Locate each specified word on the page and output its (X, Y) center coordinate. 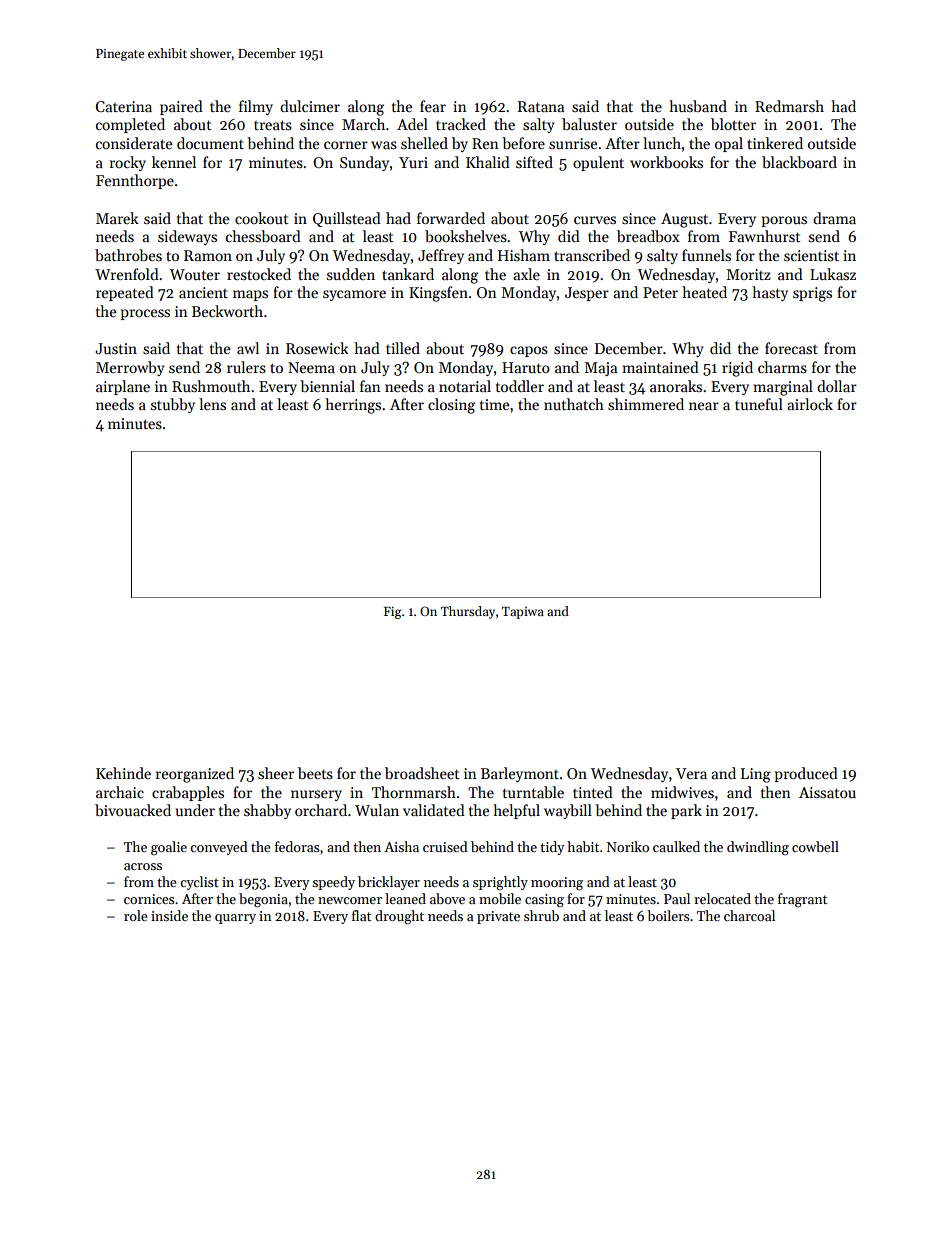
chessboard (263, 236)
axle (526, 274)
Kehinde (123, 773)
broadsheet (422, 773)
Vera (691, 773)
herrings (353, 406)
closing (451, 406)
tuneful (759, 404)
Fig (393, 612)
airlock (810, 404)
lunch (662, 143)
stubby (173, 405)
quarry (235, 919)
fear (433, 106)
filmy (256, 107)
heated (704, 292)
